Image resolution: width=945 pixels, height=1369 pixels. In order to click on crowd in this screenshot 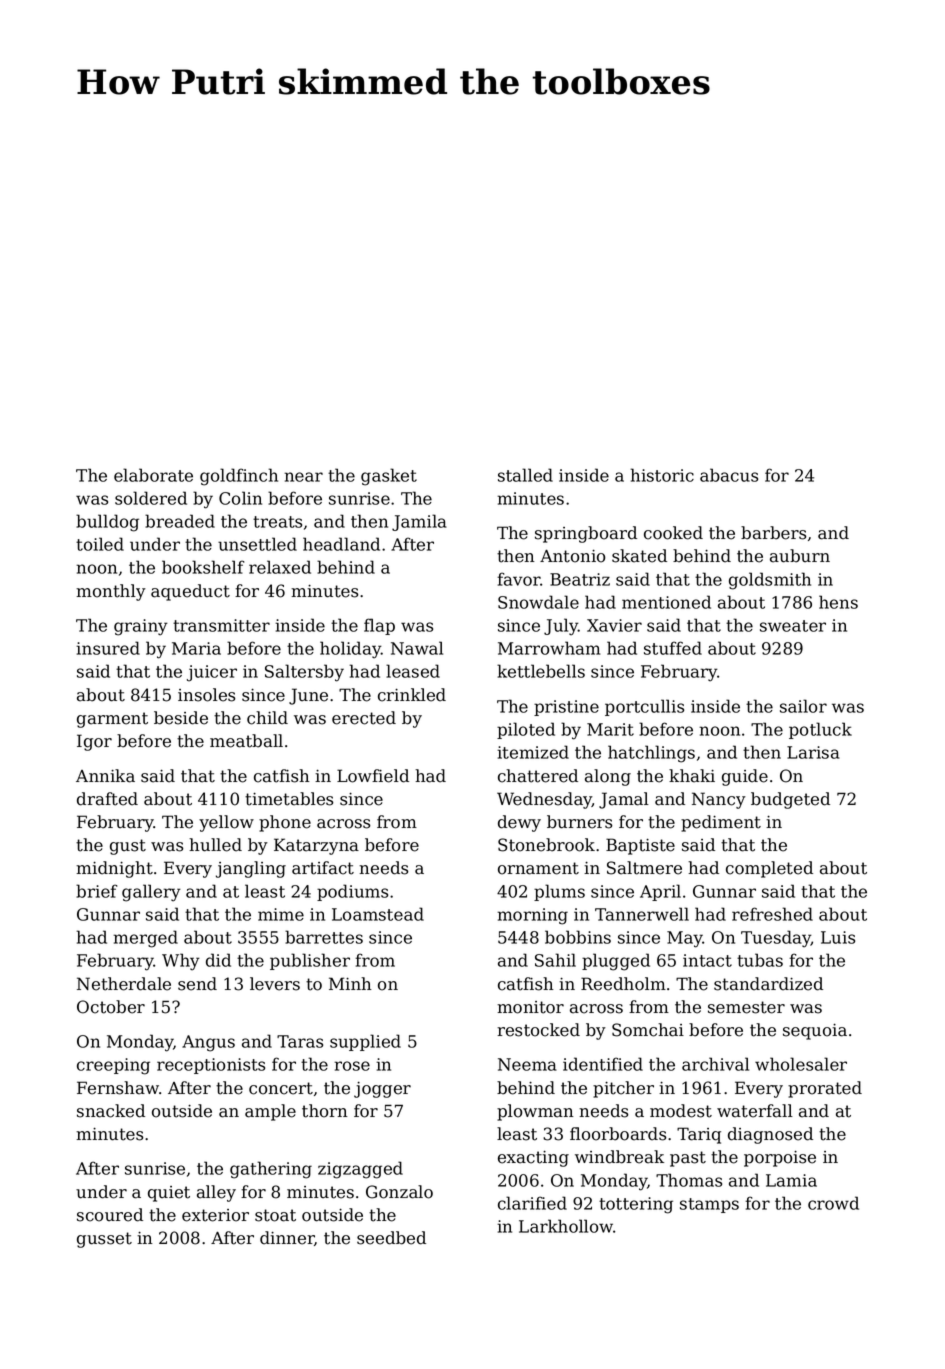, I will do `click(833, 1203)`.
